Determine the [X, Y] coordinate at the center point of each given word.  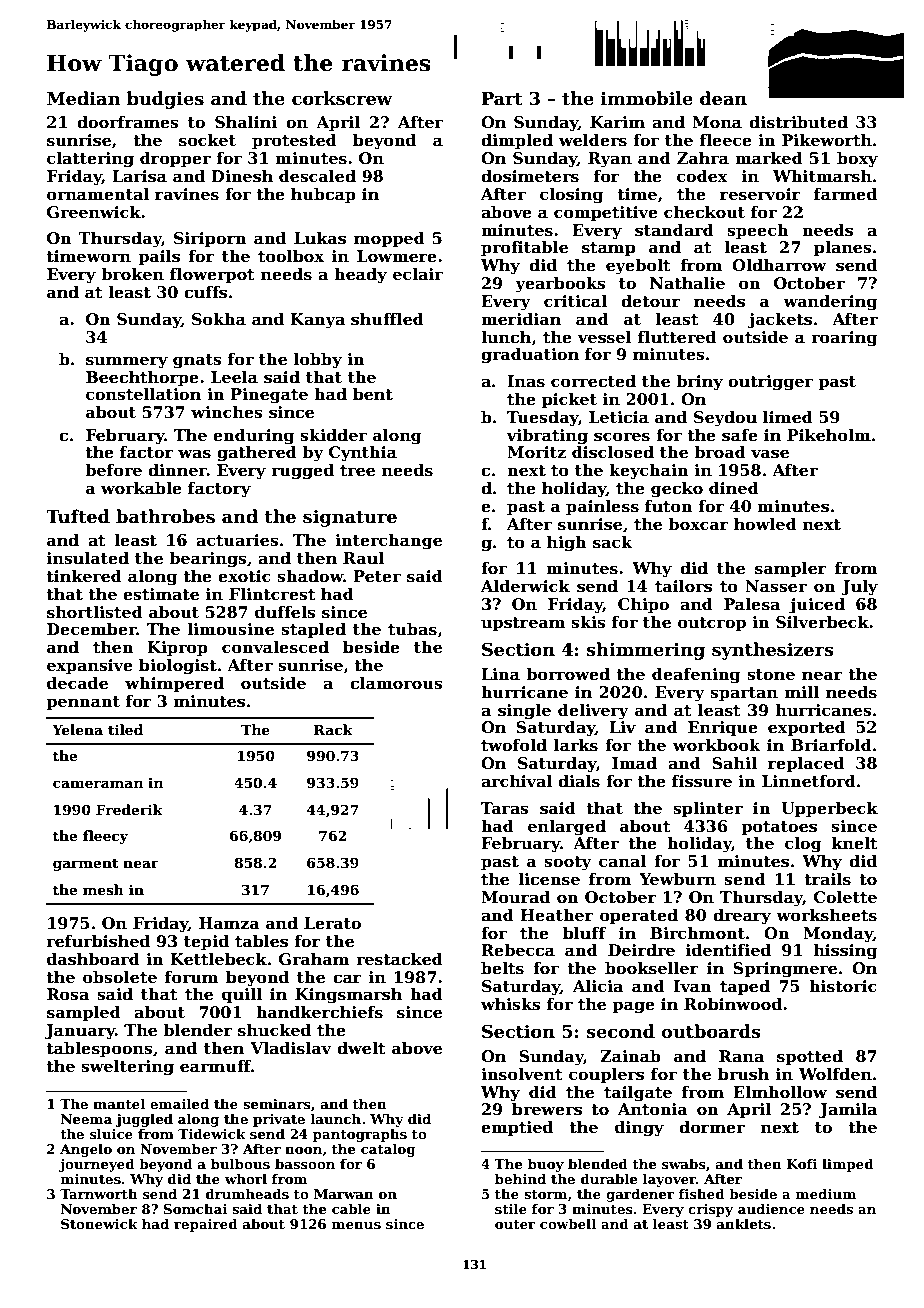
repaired [206, 1225]
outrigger [770, 383]
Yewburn [677, 879]
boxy [857, 160]
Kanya [317, 321]
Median [83, 98]
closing [571, 196]
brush [743, 1074]
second [620, 1031]
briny [699, 383]
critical [575, 301]
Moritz [536, 452]
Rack [333, 729]
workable [141, 488]
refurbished [98, 941]
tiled [125, 729]
